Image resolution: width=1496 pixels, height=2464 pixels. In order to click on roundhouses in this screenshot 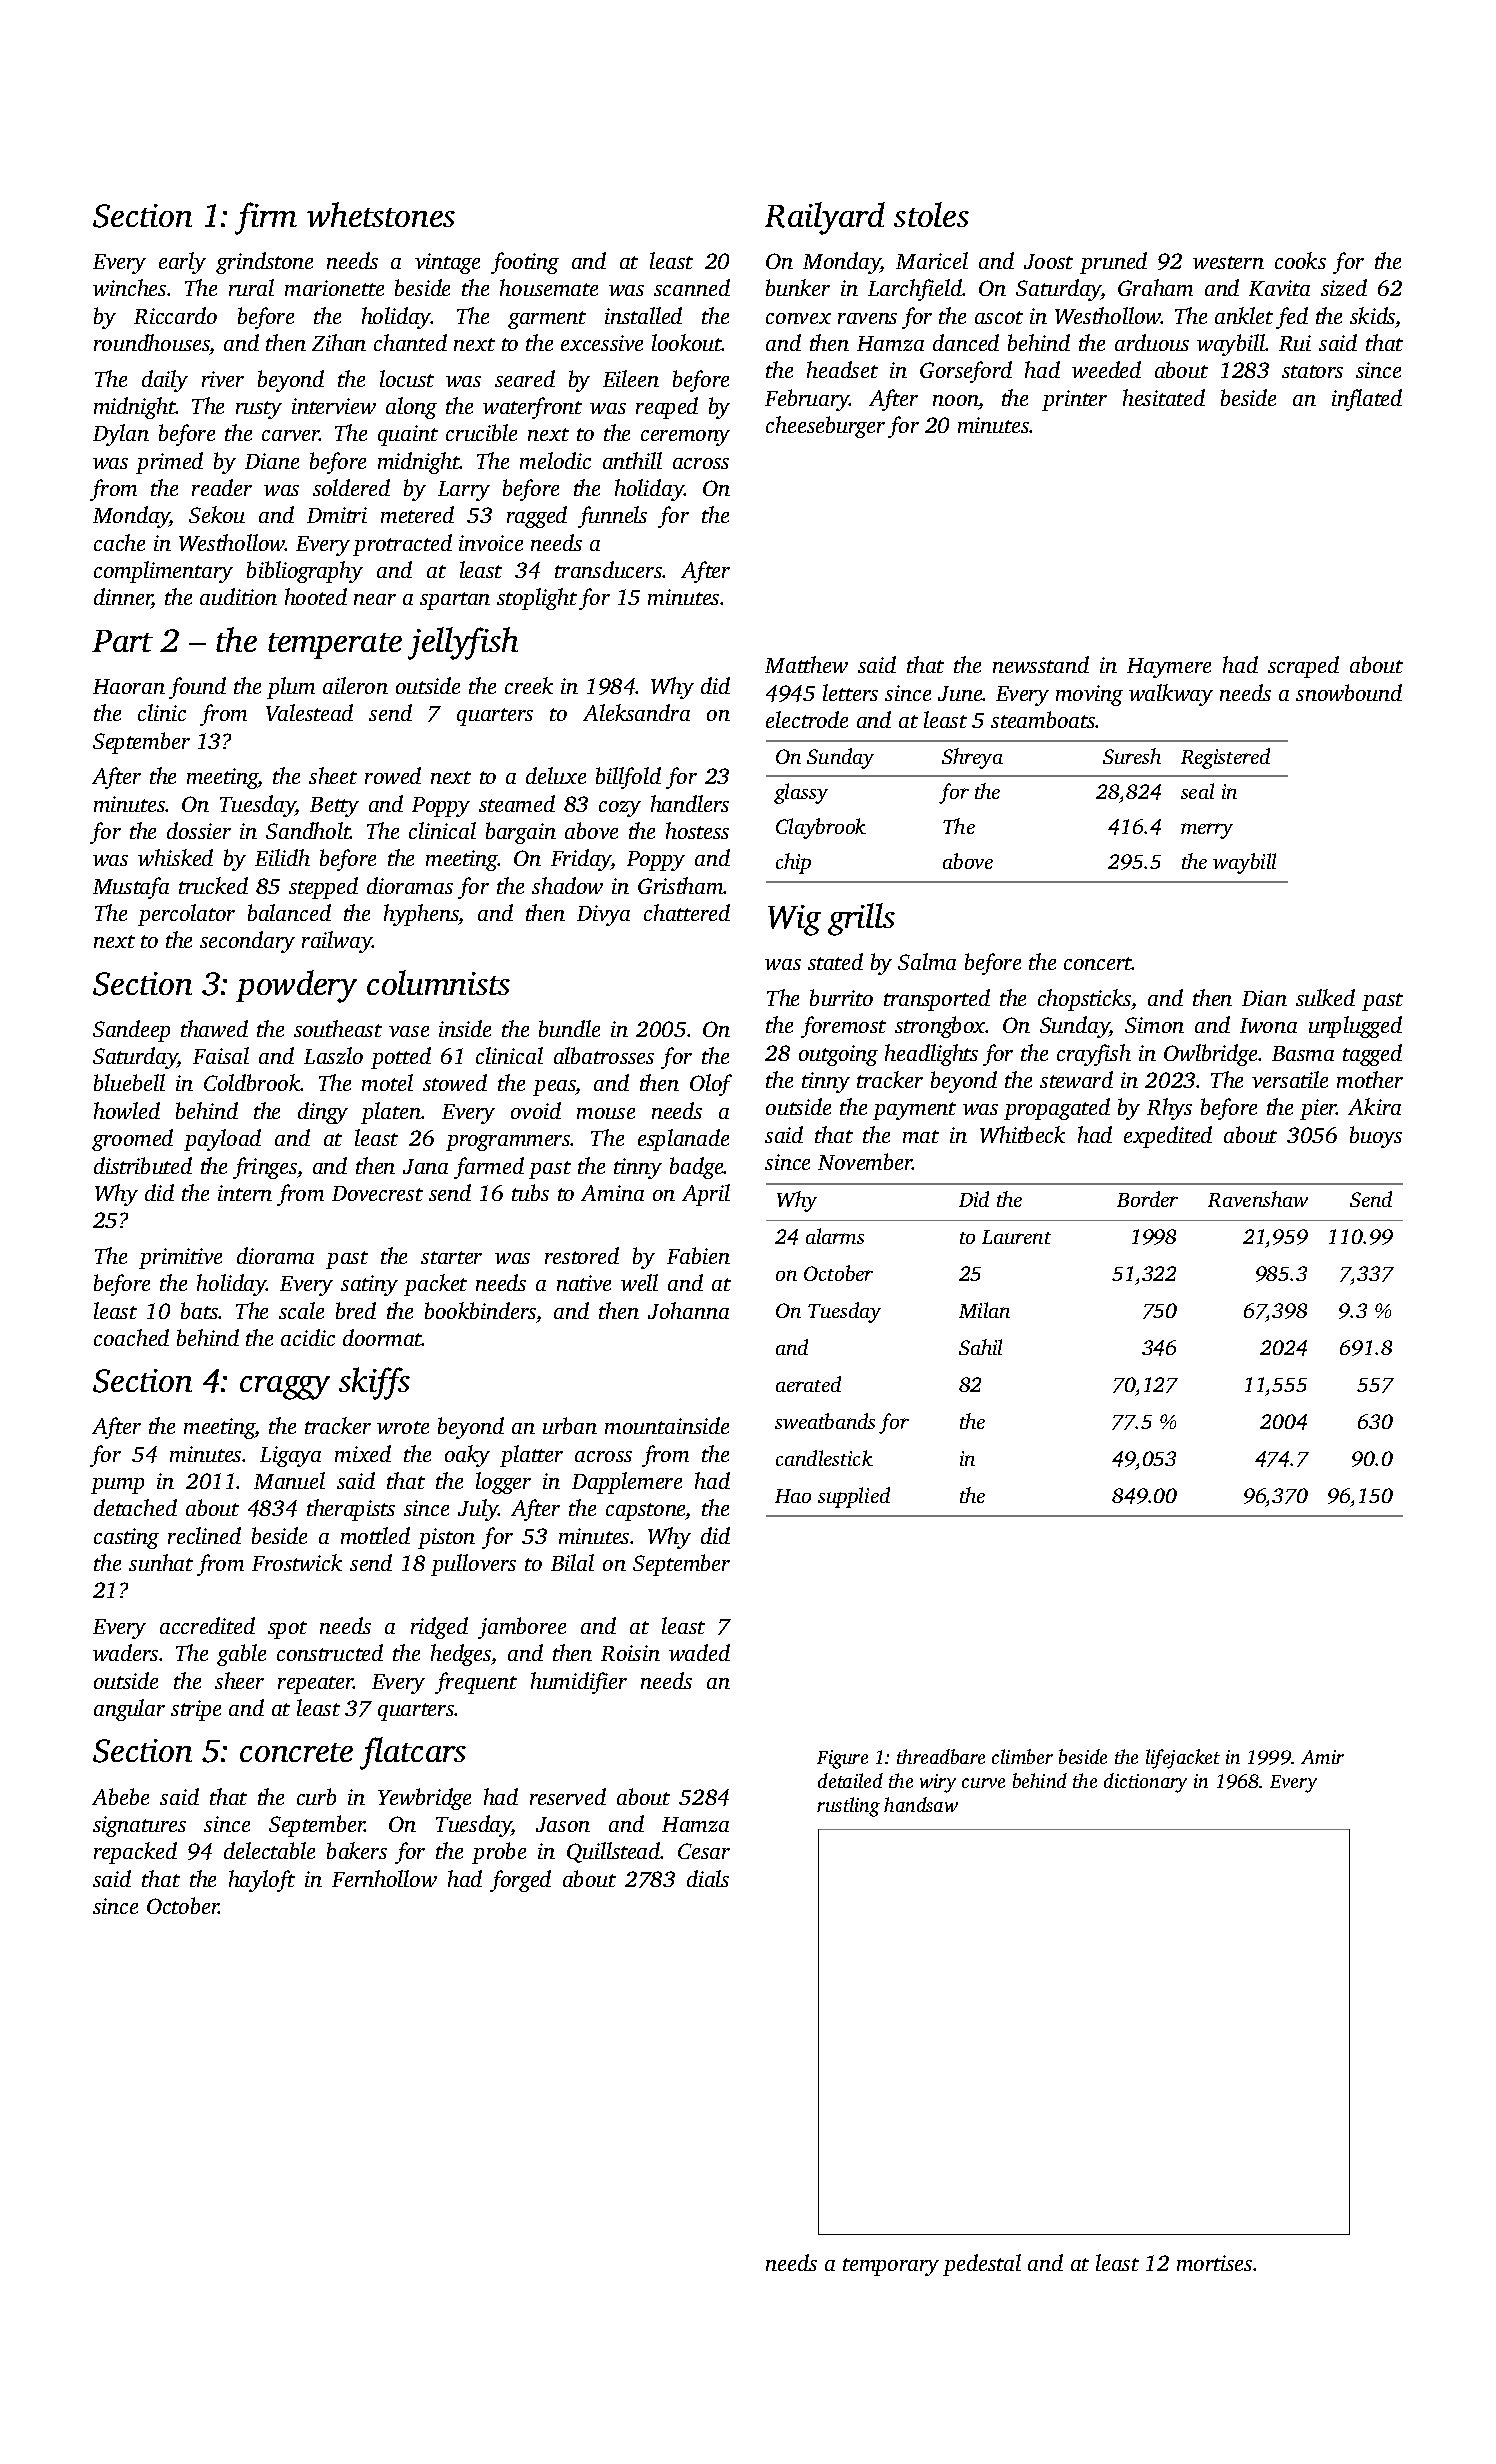, I will do `click(152, 342)`.
